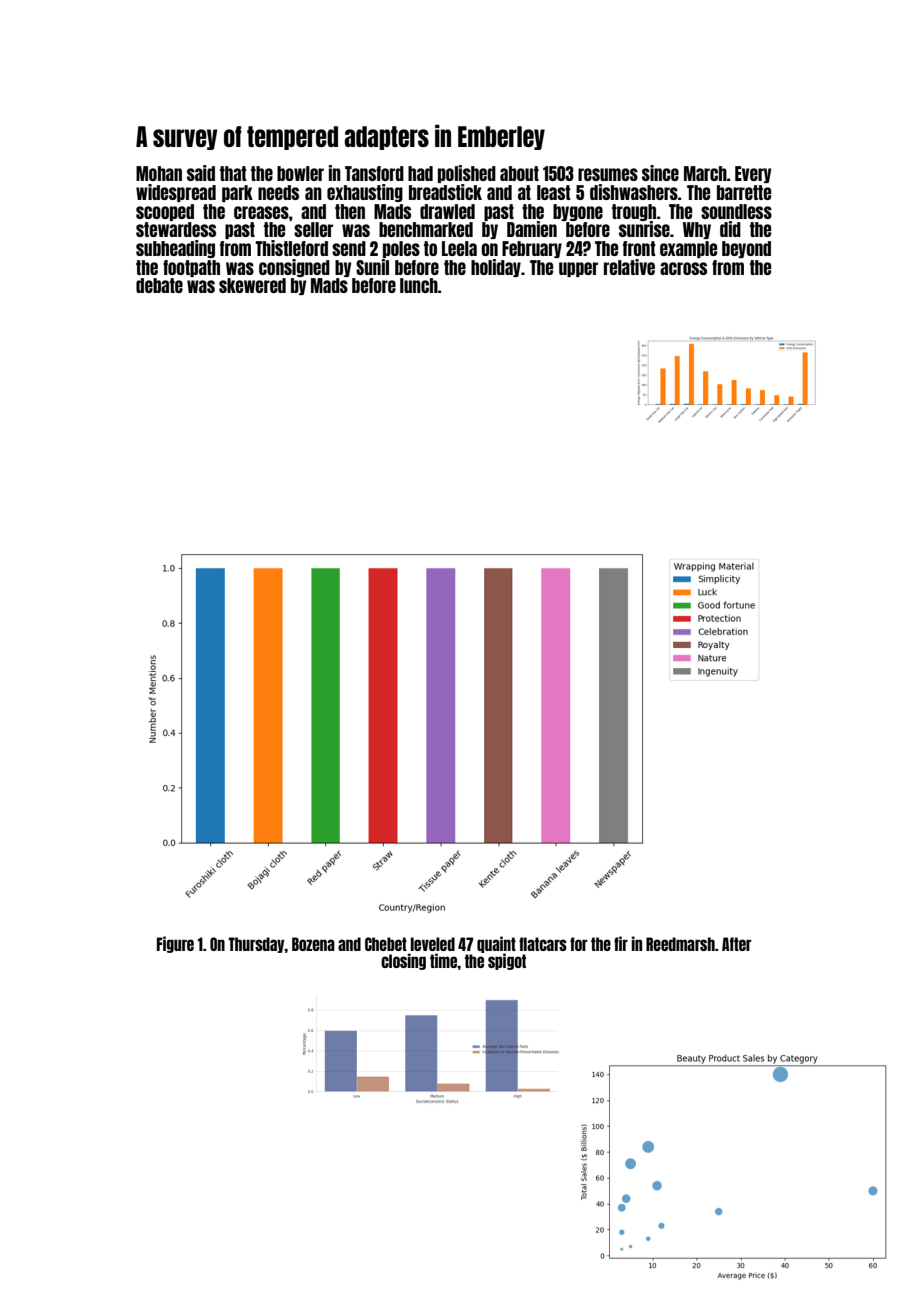 The height and width of the screenshot is (1316, 908). What do you see at coordinates (507, 961) in the screenshot?
I see `spigot` at bounding box center [507, 961].
